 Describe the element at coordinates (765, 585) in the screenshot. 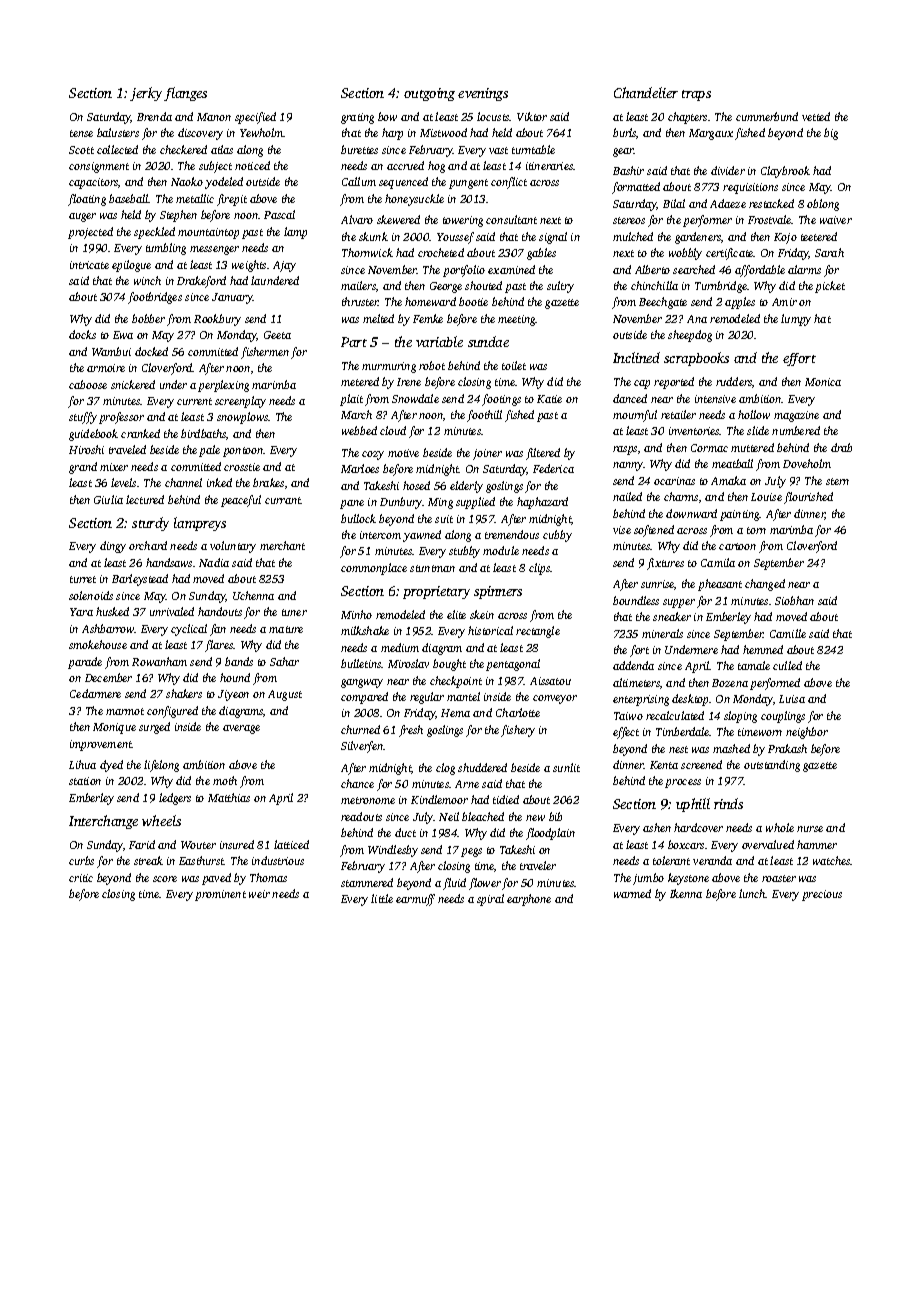

I see `changed` at that location.
